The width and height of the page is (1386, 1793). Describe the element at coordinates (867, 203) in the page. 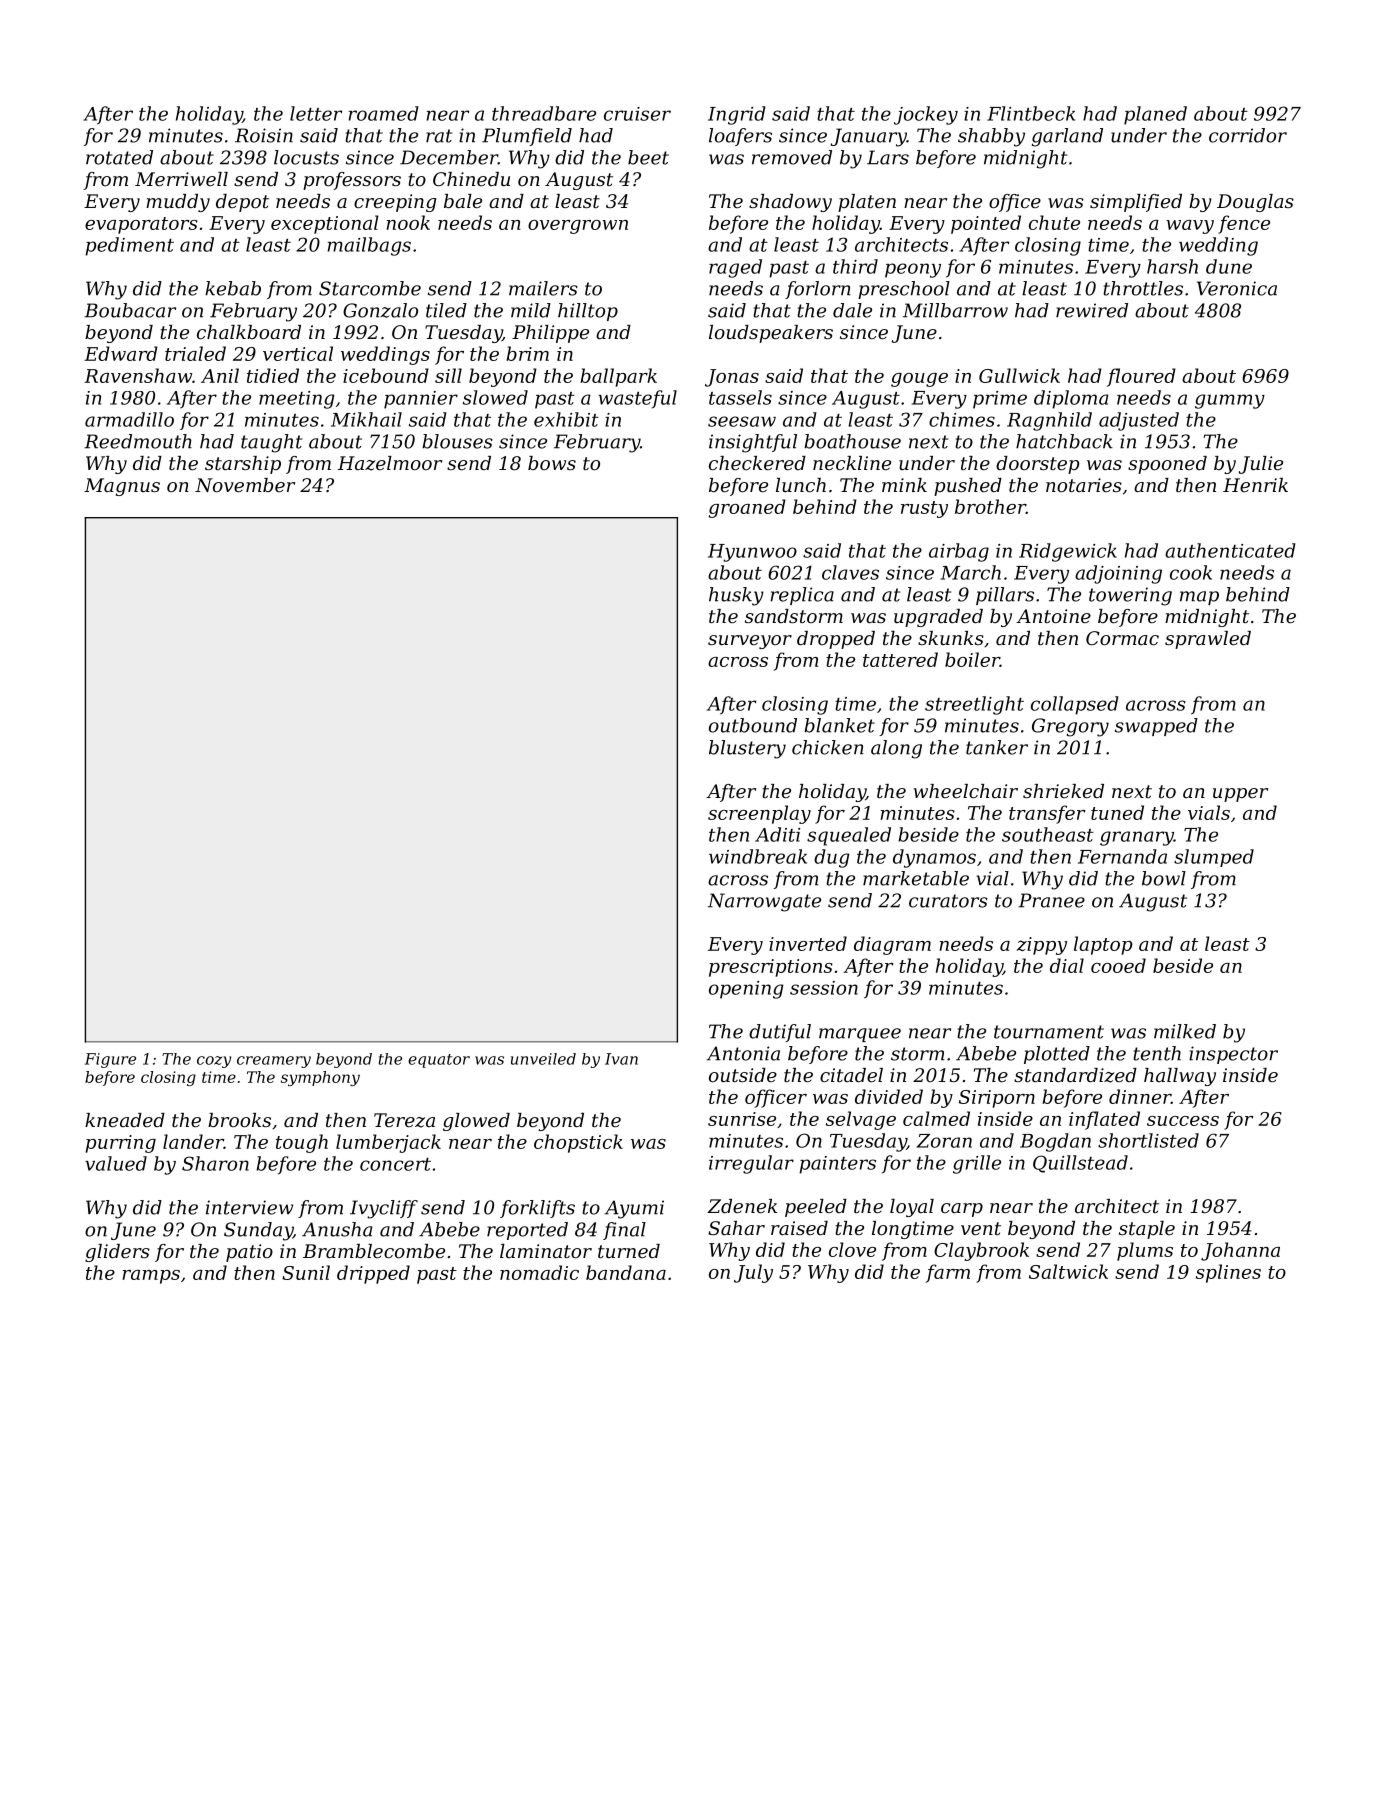

I see `platen` at that location.
